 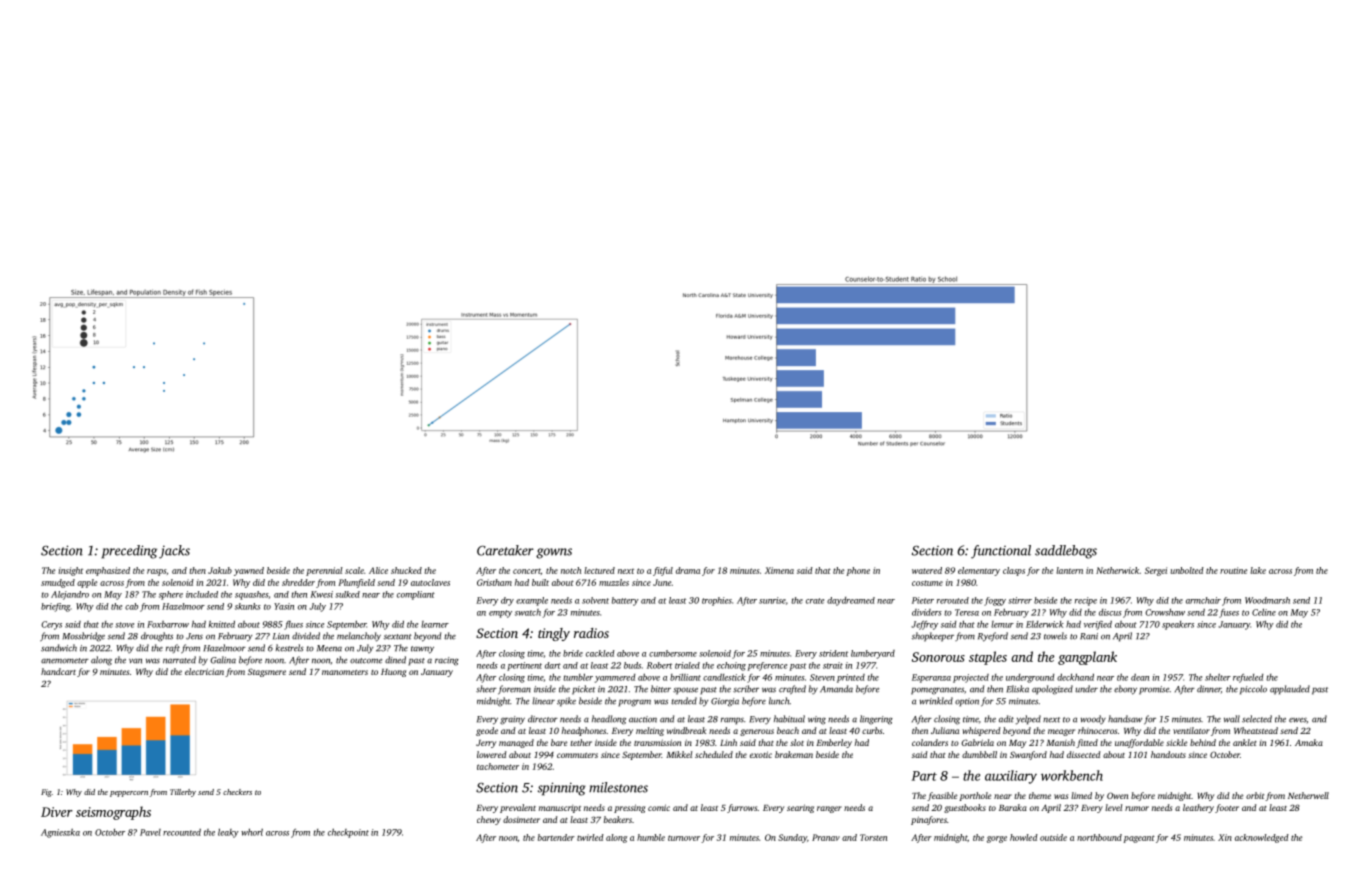 I want to click on Wheatstead, so click(x=1256, y=730).
